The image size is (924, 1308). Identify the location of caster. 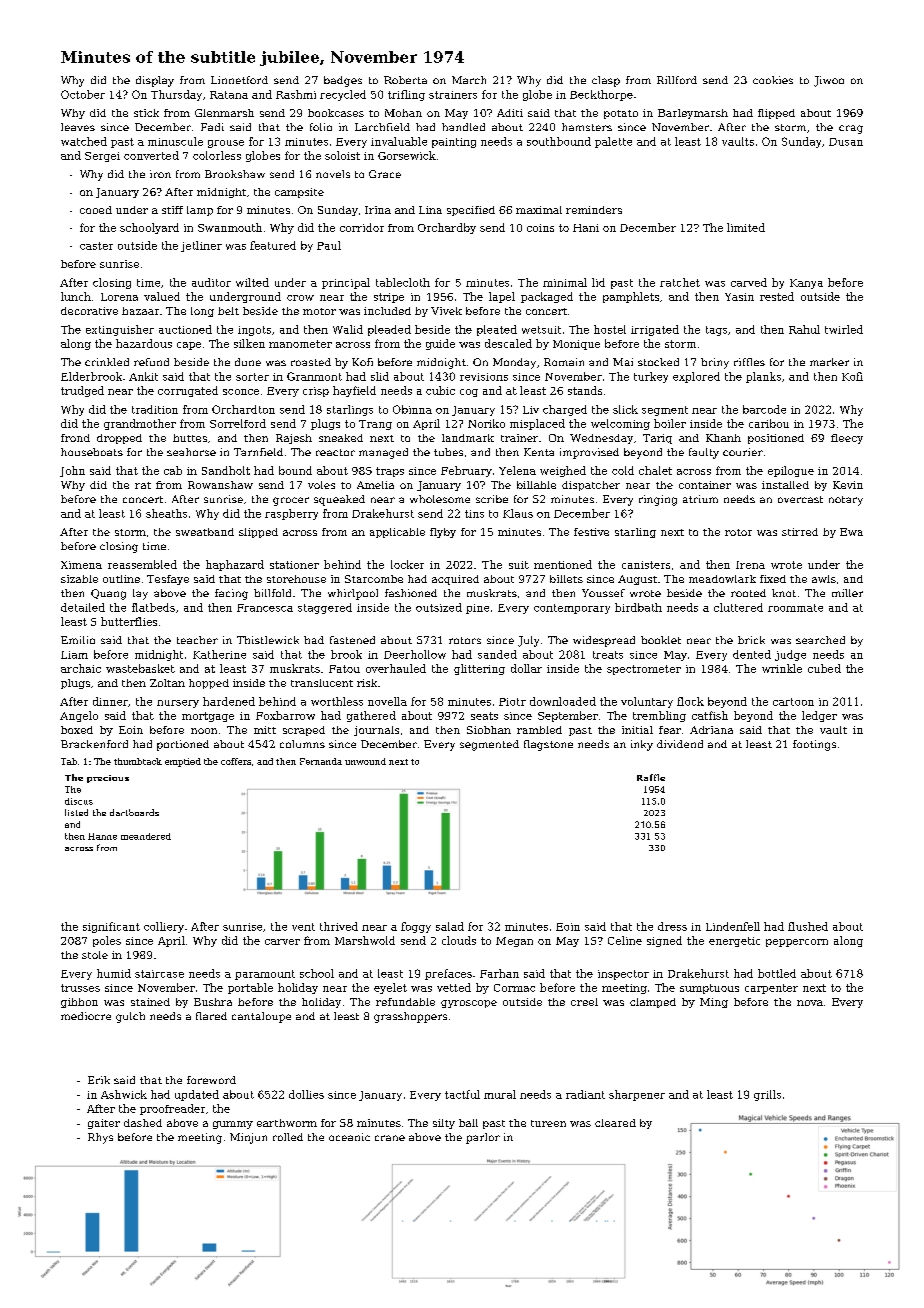
(96, 246).
